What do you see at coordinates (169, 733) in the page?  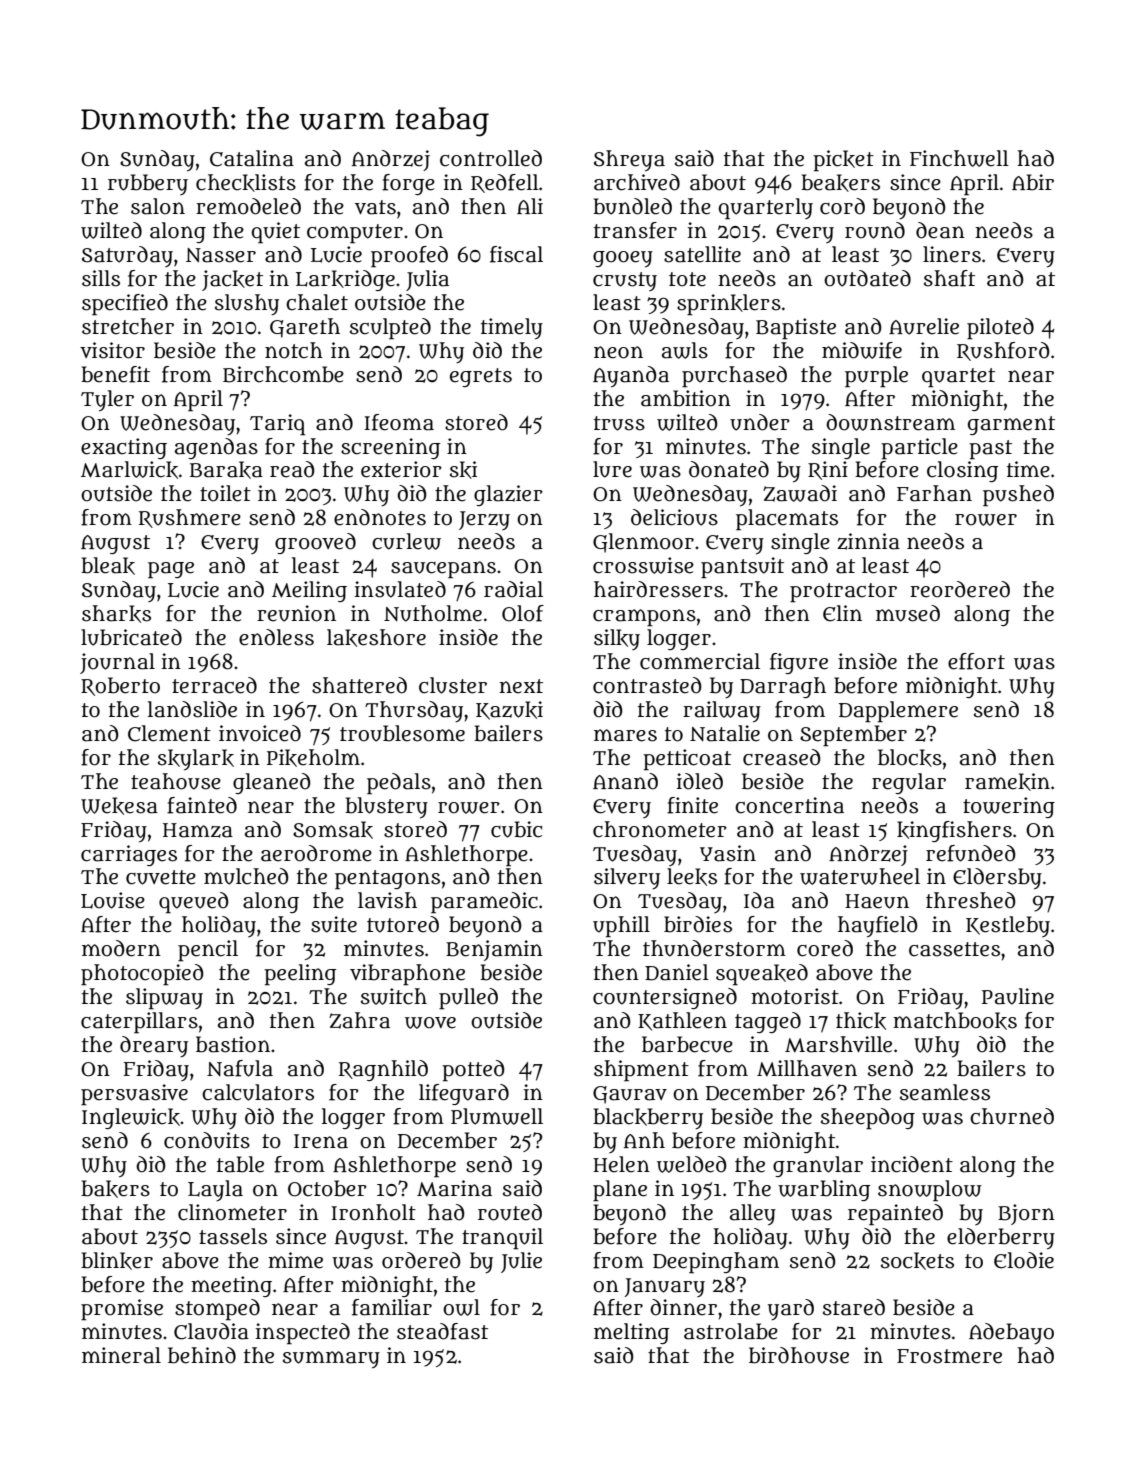 I see `Clement` at bounding box center [169, 733].
